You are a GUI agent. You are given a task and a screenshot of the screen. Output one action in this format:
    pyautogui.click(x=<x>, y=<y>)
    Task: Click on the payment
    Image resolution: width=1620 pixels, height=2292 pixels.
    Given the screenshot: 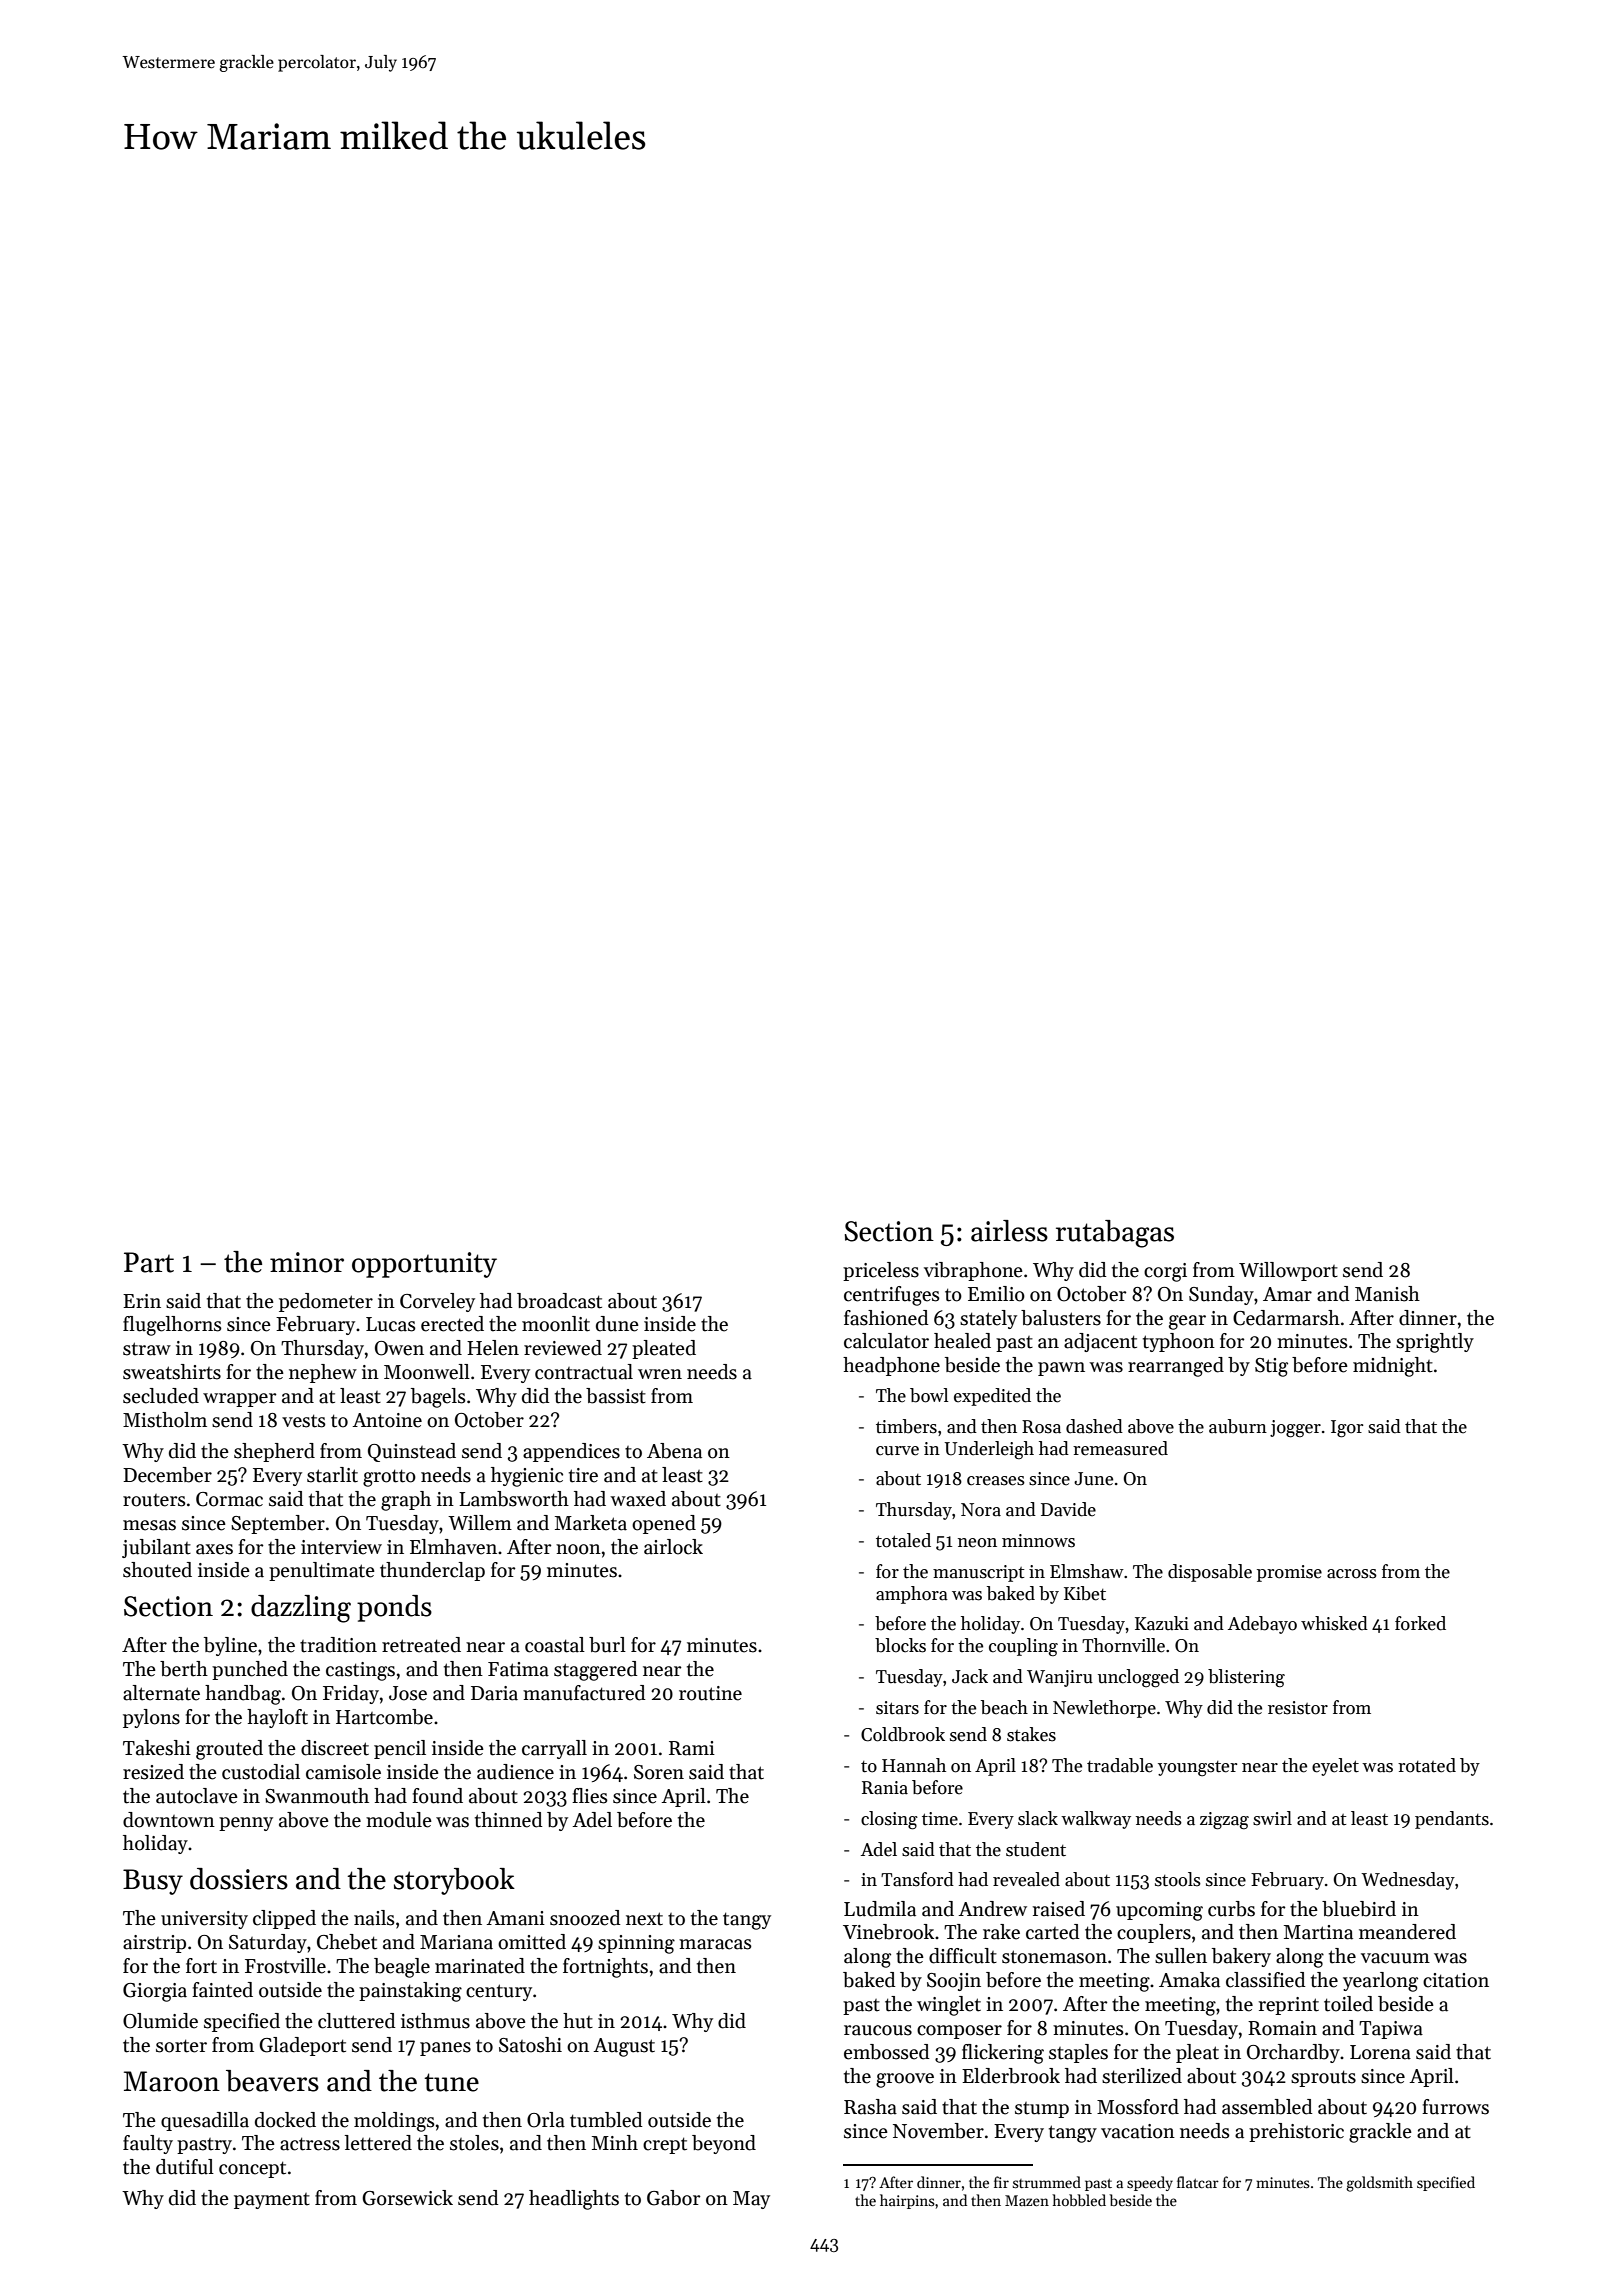 What is the action you would take?
    pyautogui.click(x=272, y=2201)
